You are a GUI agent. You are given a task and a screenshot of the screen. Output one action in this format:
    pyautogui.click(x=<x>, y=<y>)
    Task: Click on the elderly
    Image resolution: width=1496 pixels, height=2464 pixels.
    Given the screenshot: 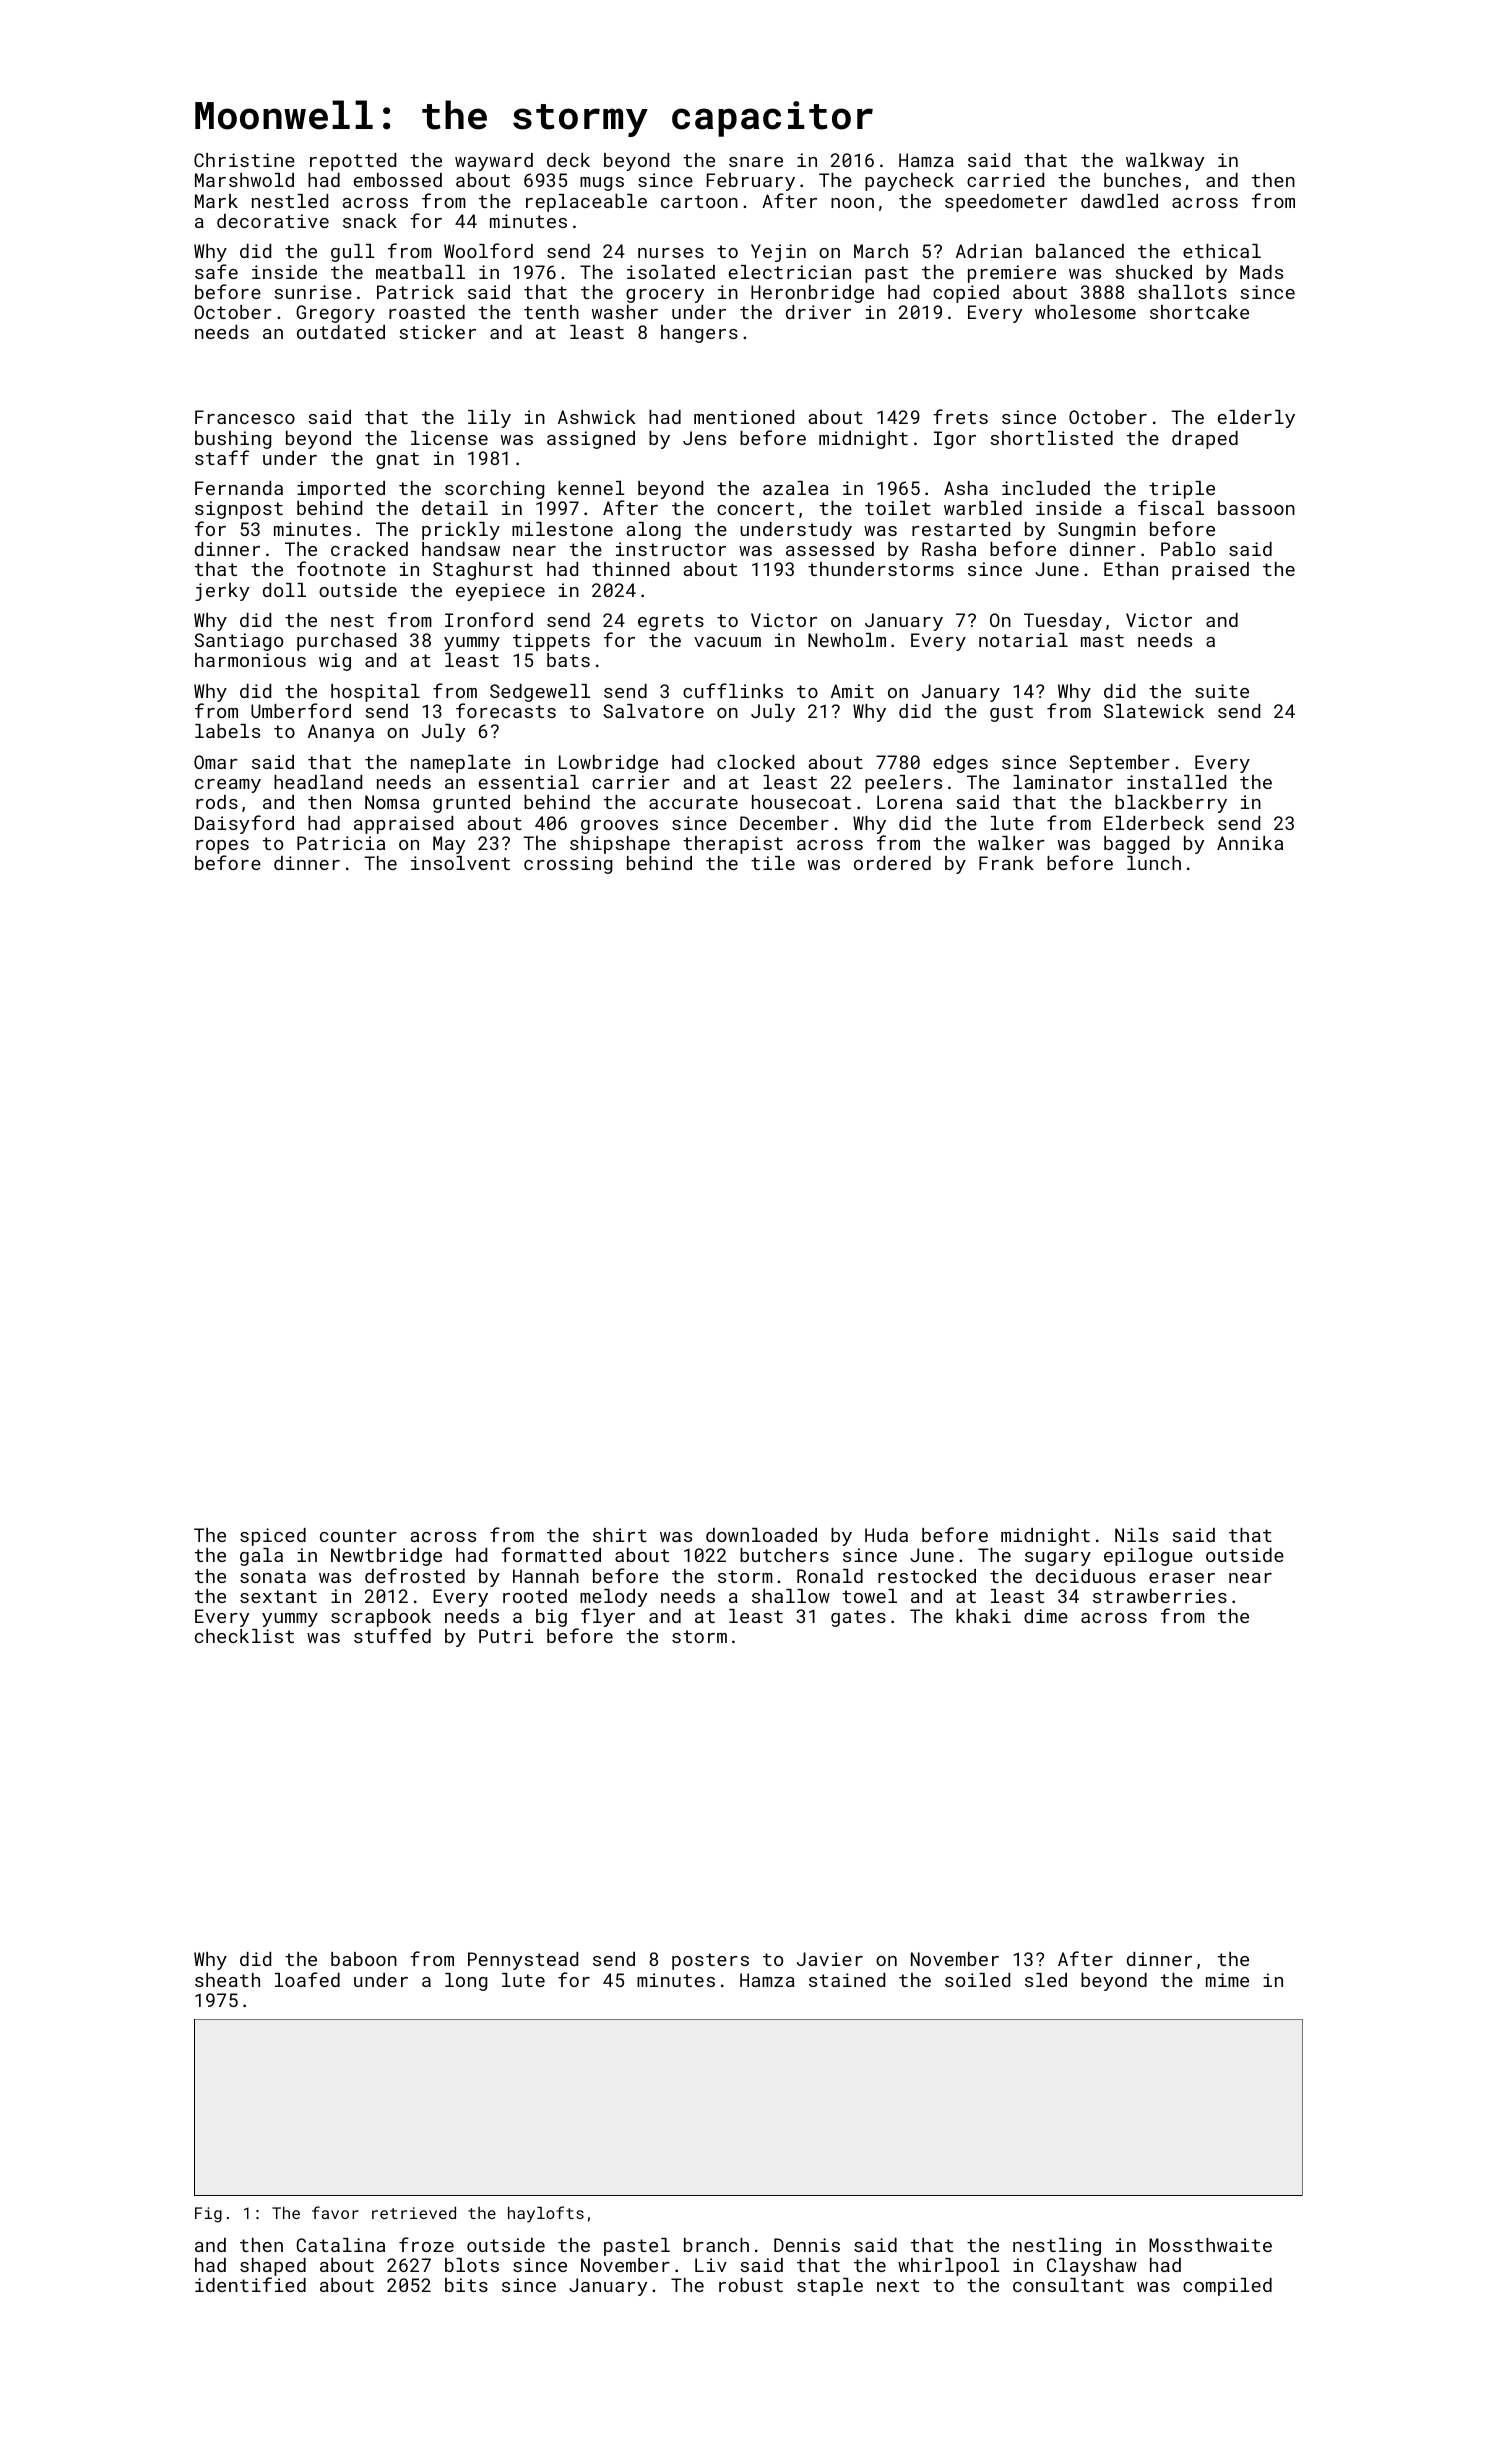 What is the action you would take?
    pyautogui.click(x=1256, y=419)
